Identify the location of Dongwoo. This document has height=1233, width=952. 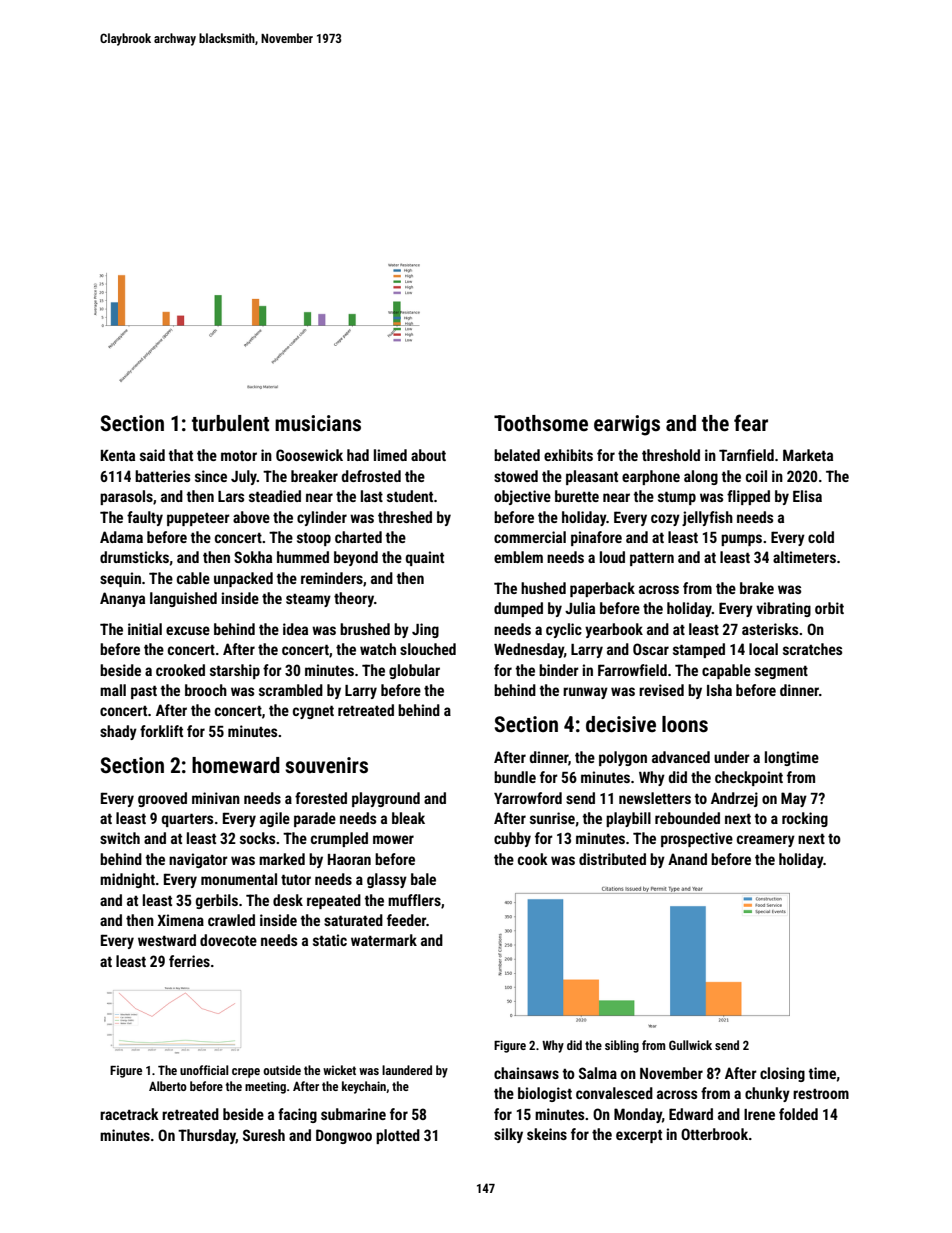
(344, 1136).
